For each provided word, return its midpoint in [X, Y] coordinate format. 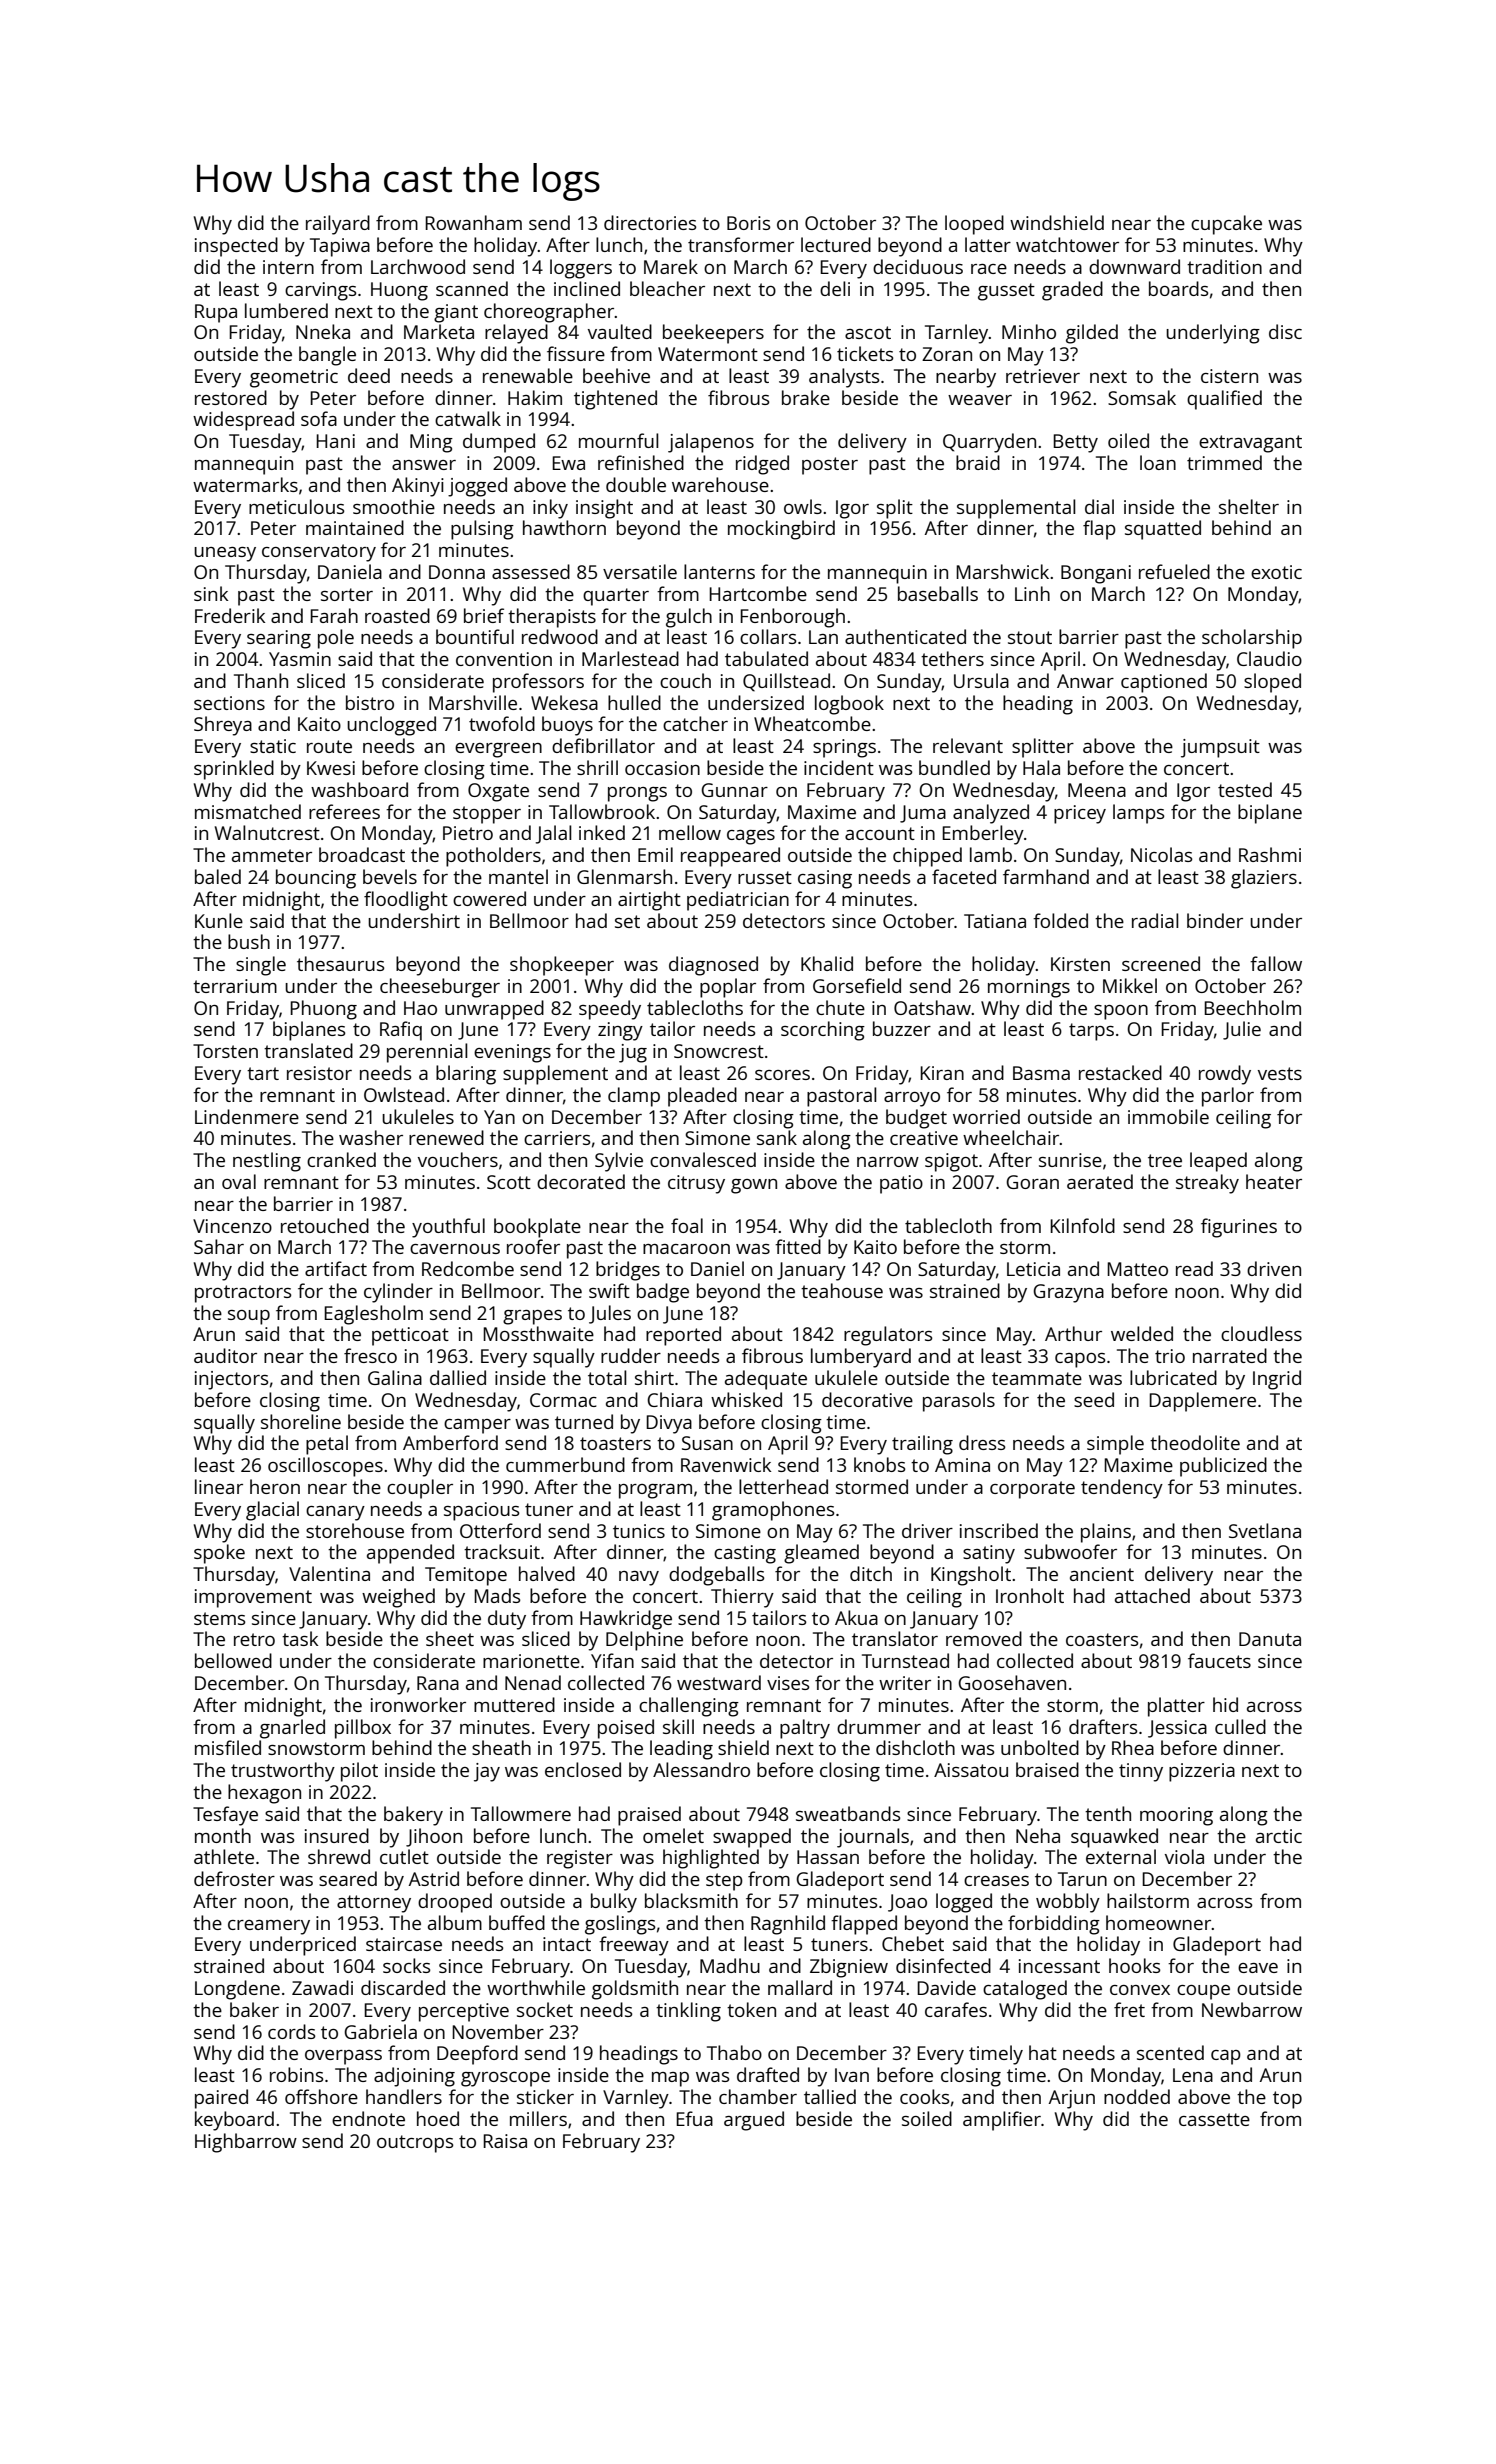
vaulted [620, 331]
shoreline [301, 1421]
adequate [766, 1380]
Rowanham [473, 222]
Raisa [505, 2141]
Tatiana [995, 921]
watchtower [1067, 244]
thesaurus [340, 963]
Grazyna [1068, 1293]
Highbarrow [246, 2143]
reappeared [730, 857]
